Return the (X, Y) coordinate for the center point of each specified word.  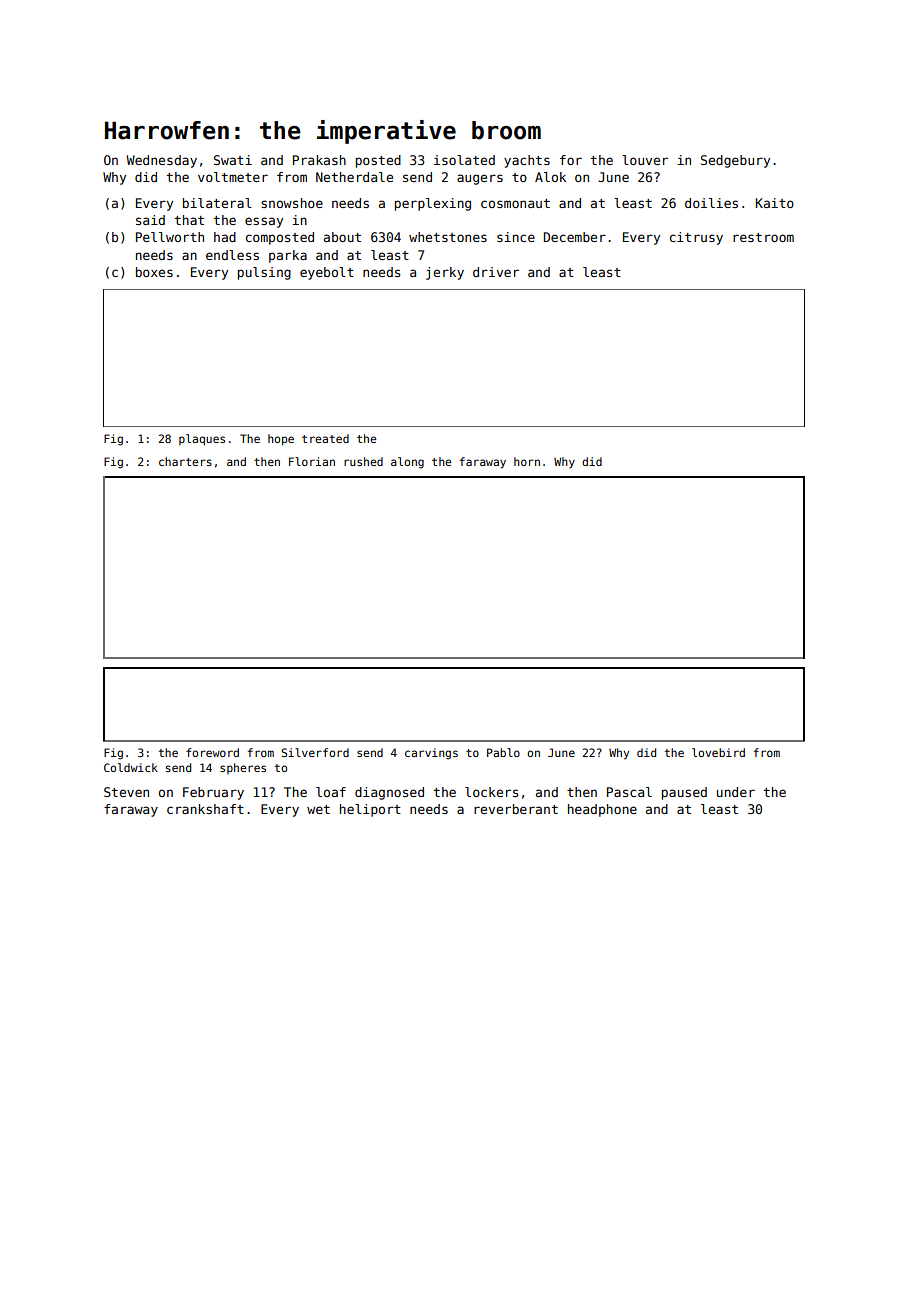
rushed (363, 461)
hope (281, 440)
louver (645, 160)
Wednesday (161, 161)
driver (496, 272)
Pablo (503, 752)
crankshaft (205, 809)
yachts (527, 161)
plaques (202, 440)
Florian (312, 461)
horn (527, 461)
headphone (602, 810)
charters (185, 461)
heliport (370, 810)
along (407, 463)
